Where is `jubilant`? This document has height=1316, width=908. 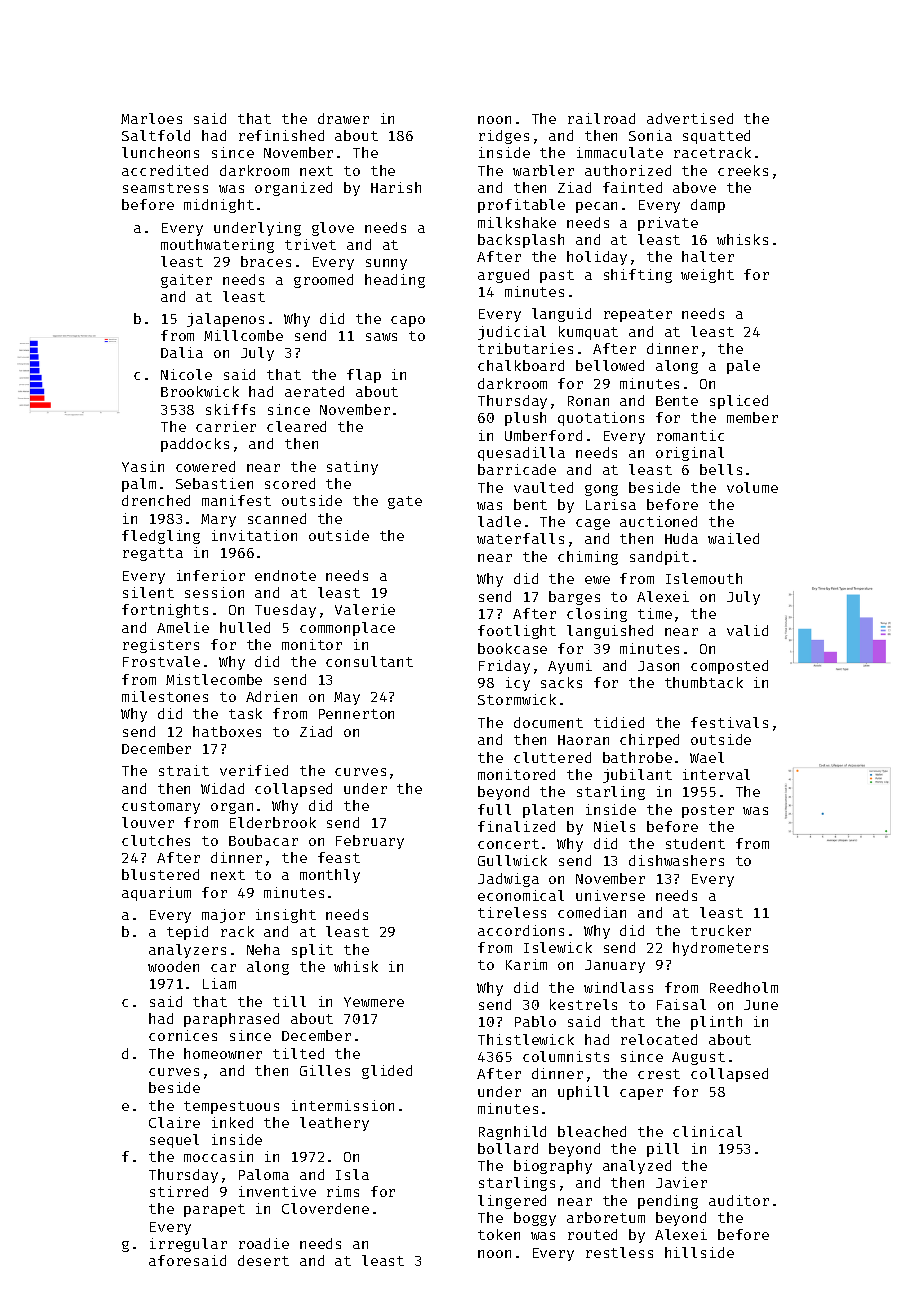
jubilant is located at coordinates (637, 776).
